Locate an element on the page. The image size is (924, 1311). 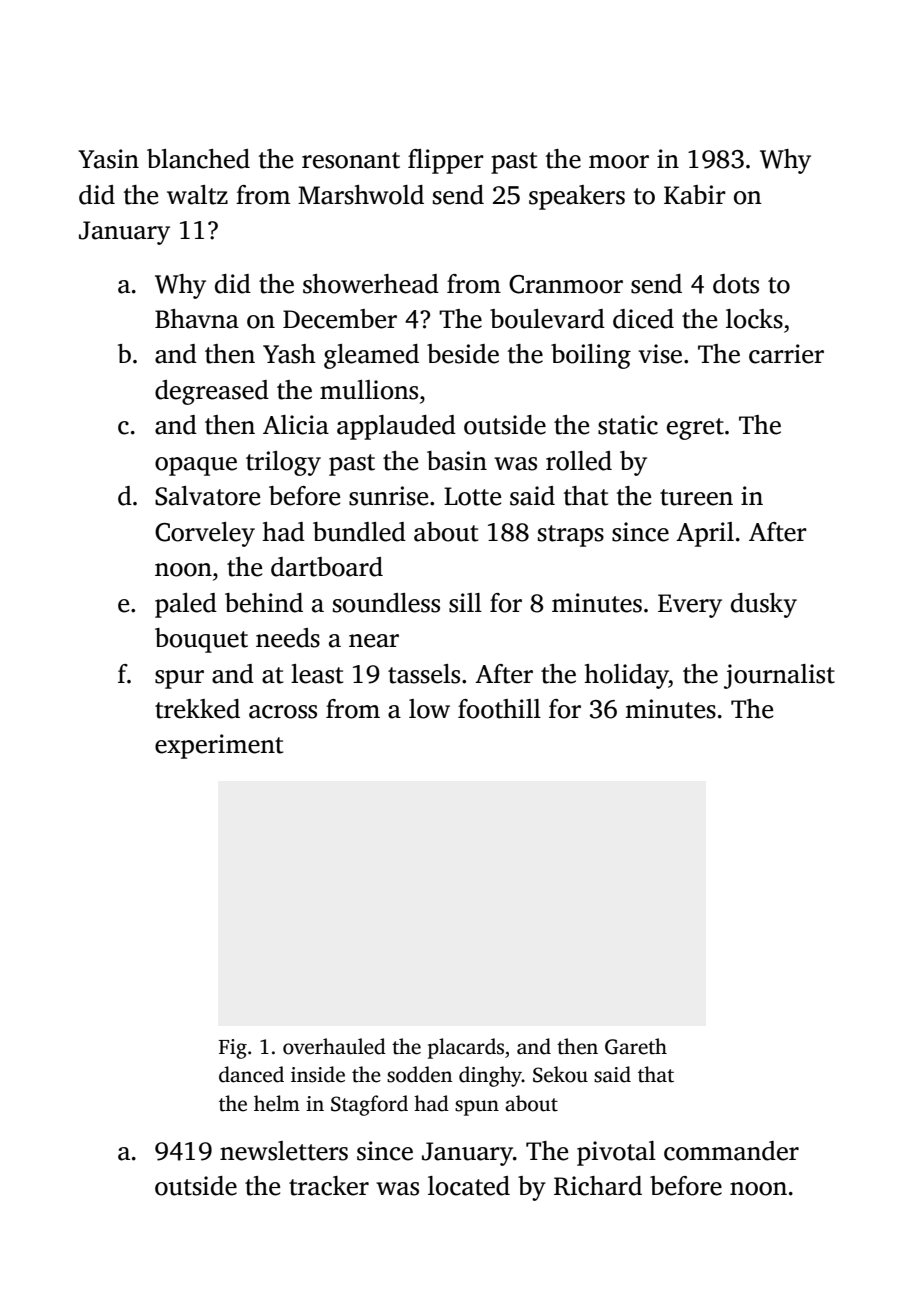
egret is located at coordinates (695, 429).
